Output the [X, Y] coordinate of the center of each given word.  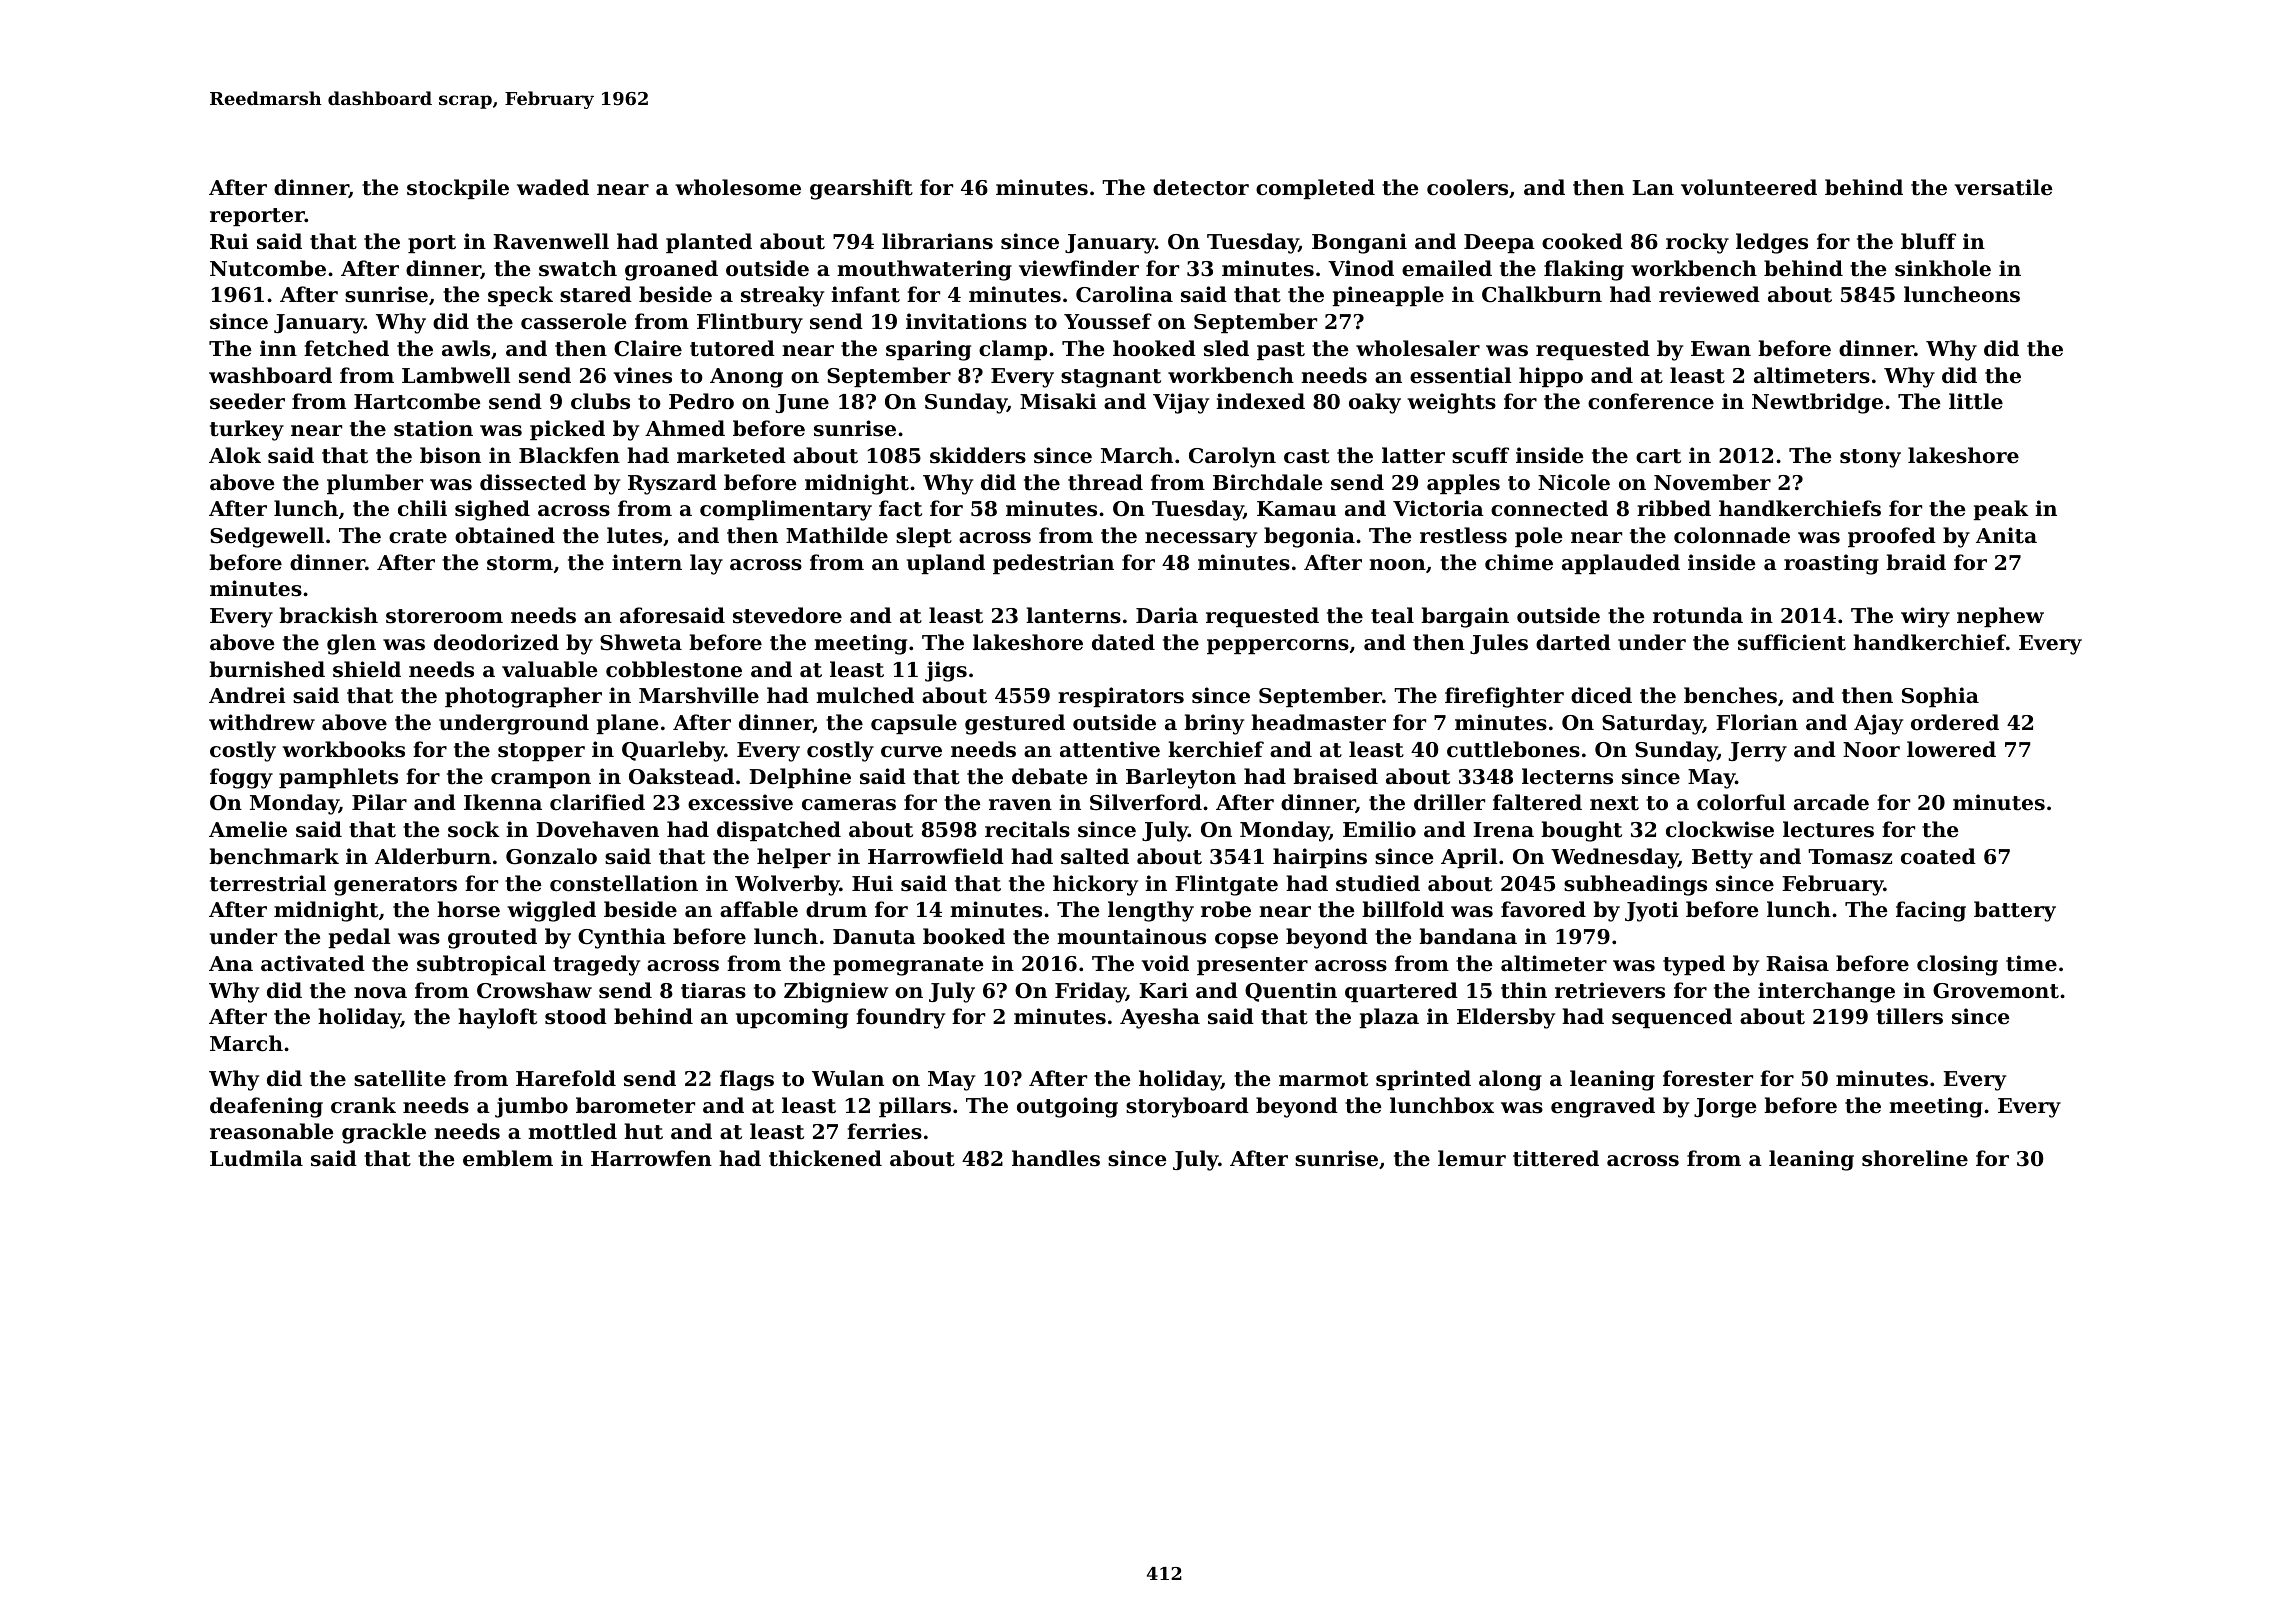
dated [1123, 642]
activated [313, 963]
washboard [270, 375]
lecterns [1567, 776]
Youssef [1108, 321]
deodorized [496, 642]
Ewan [1721, 349]
